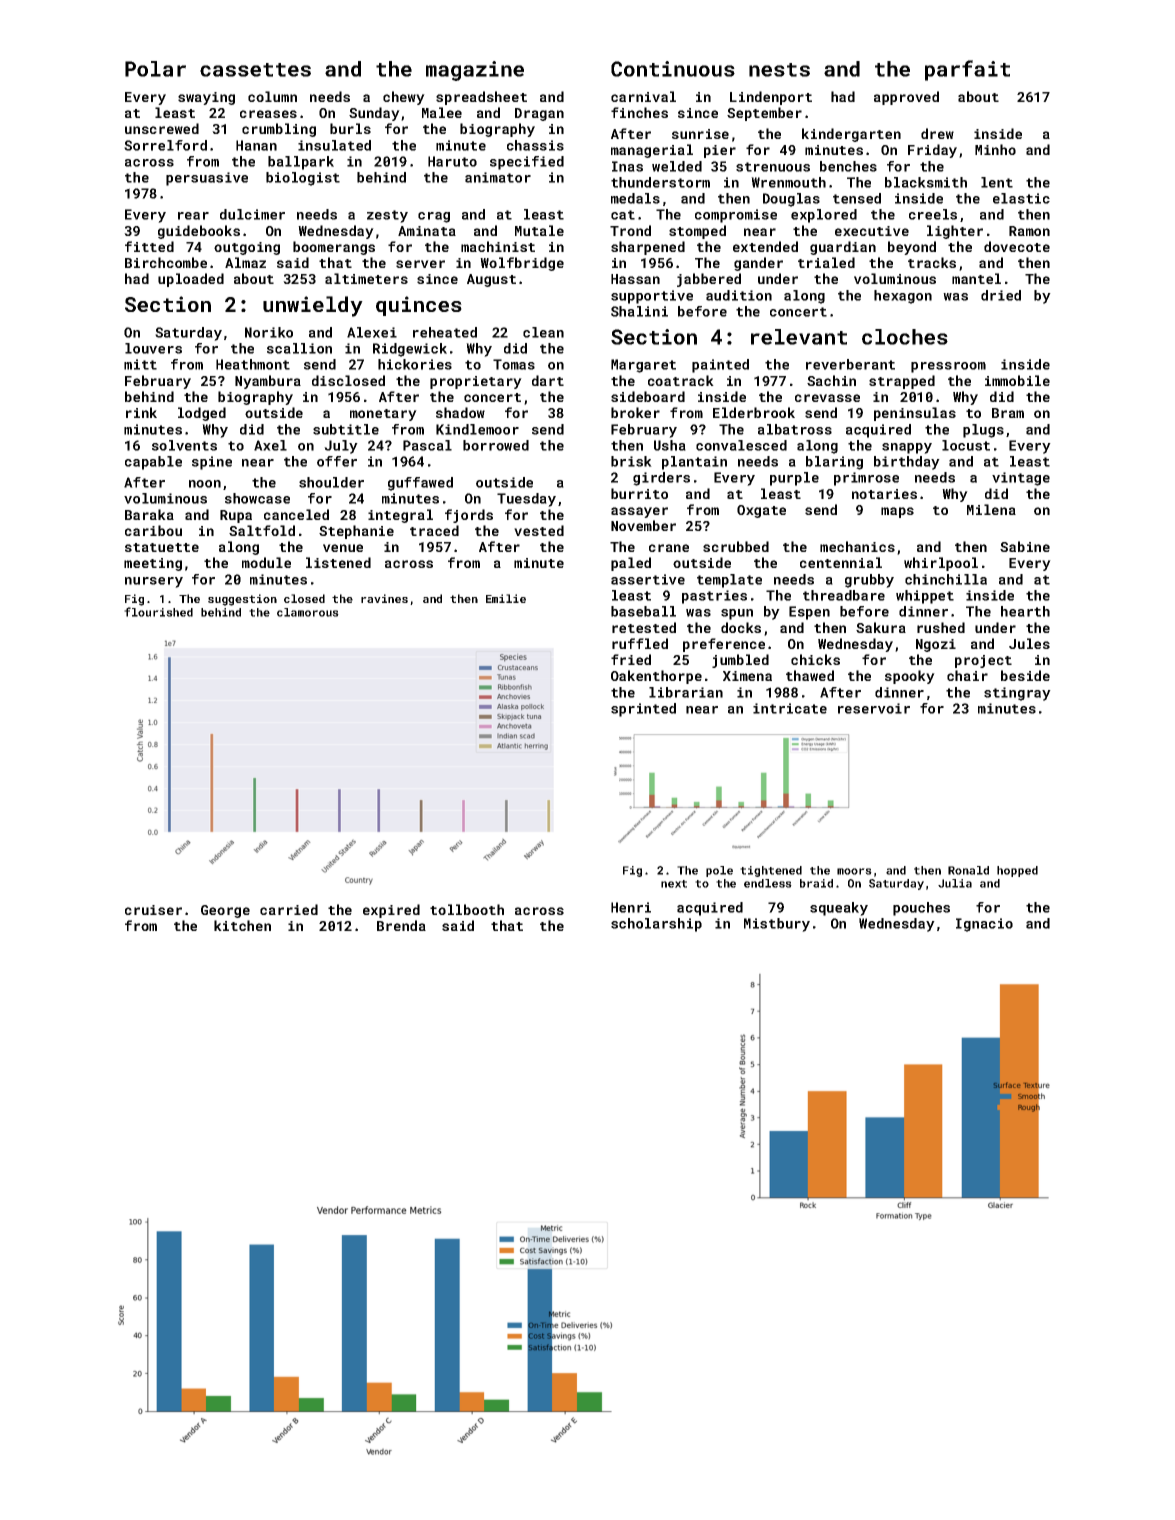 Image resolution: width=1175 pixels, height=1520 pixels. I want to click on nests, so click(779, 70).
